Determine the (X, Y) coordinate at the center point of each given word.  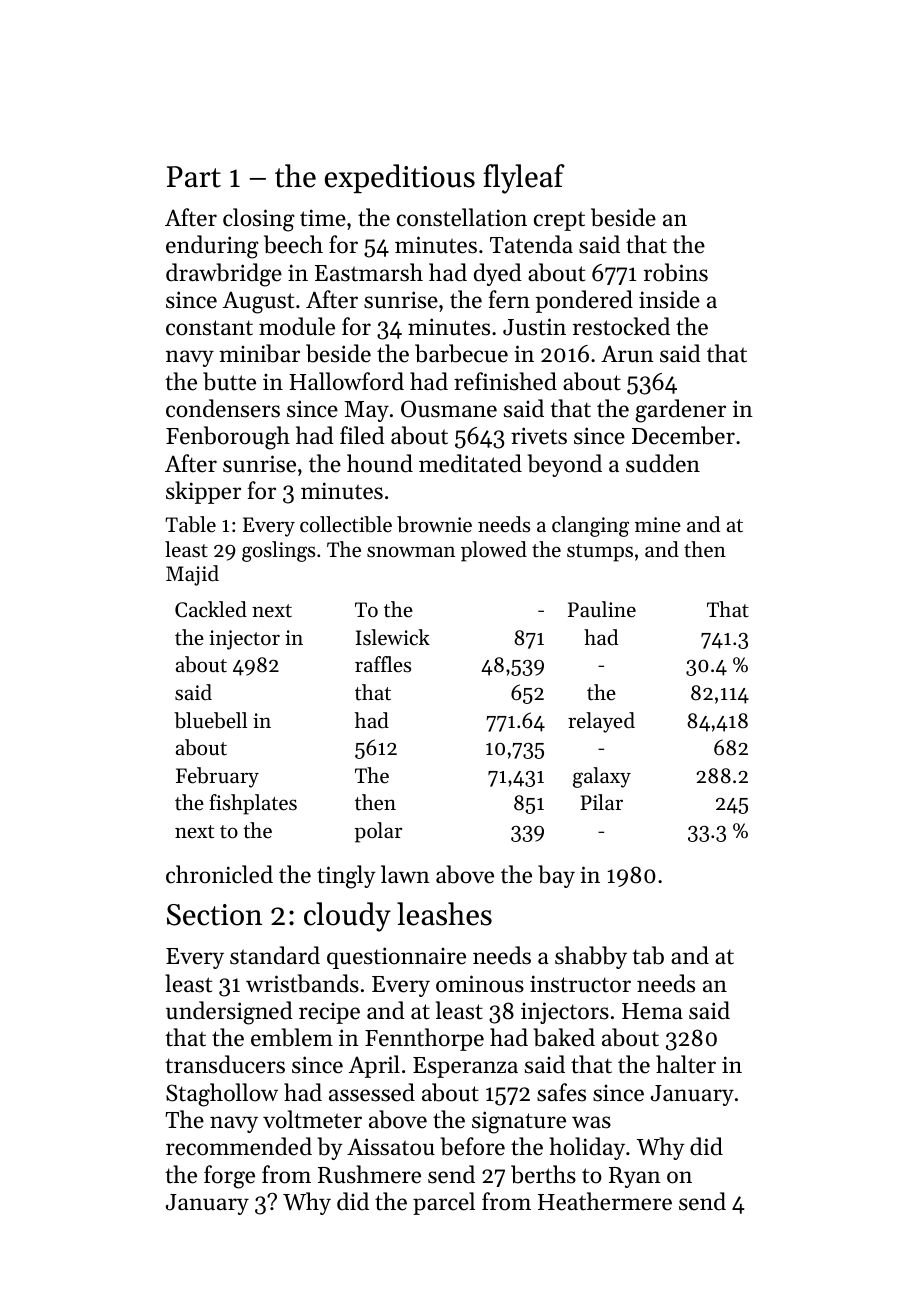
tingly (346, 877)
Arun (627, 354)
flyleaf (524, 179)
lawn (405, 874)
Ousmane (449, 409)
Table (190, 524)
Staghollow (222, 1095)
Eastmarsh (369, 272)
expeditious (400, 178)
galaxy (602, 777)
